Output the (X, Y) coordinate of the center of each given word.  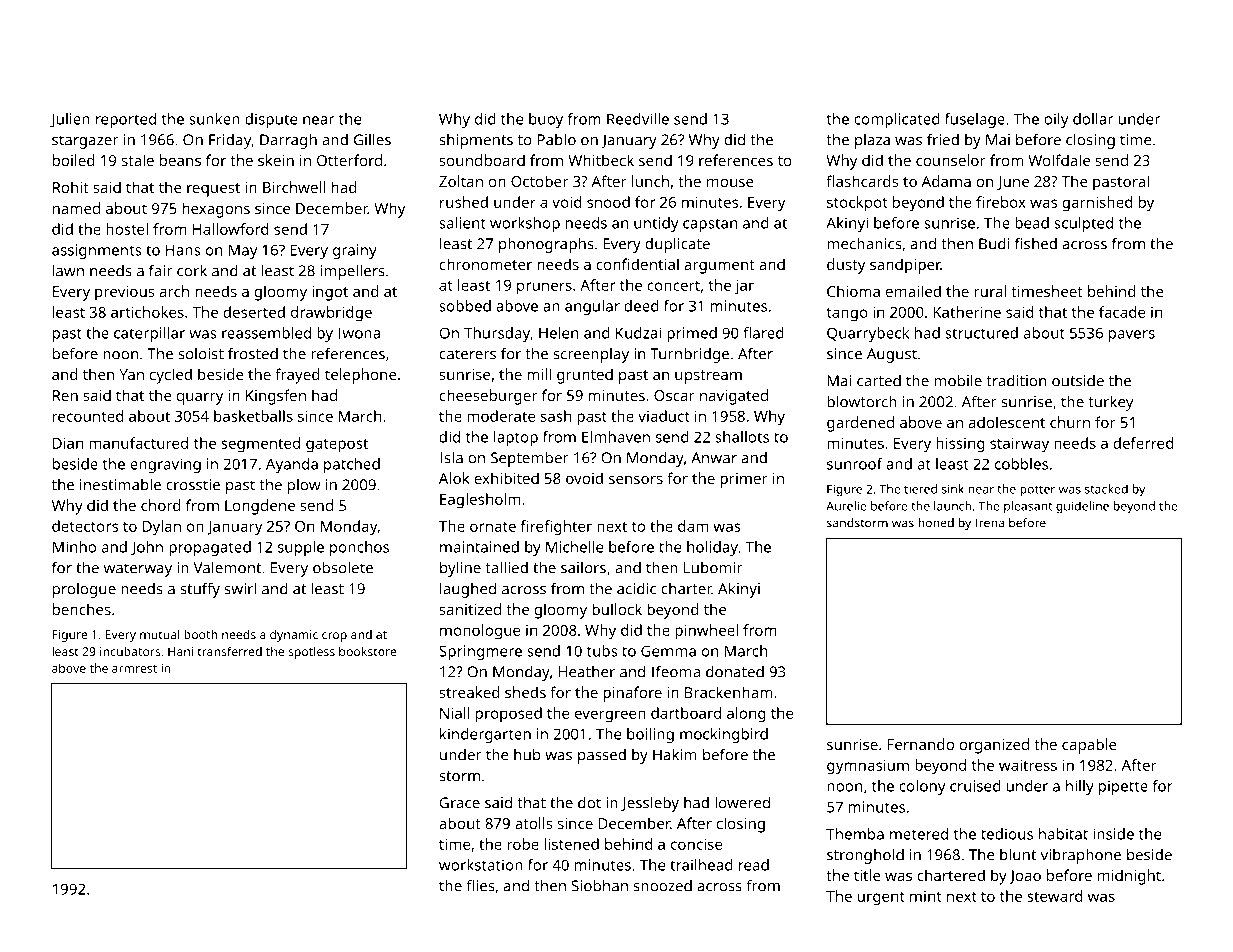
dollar (1093, 119)
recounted (88, 416)
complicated (897, 120)
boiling (650, 735)
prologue (84, 590)
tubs (602, 651)
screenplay (591, 355)
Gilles (372, 139)
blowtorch (862, 401)
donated (735, 671)
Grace (459, 803)
